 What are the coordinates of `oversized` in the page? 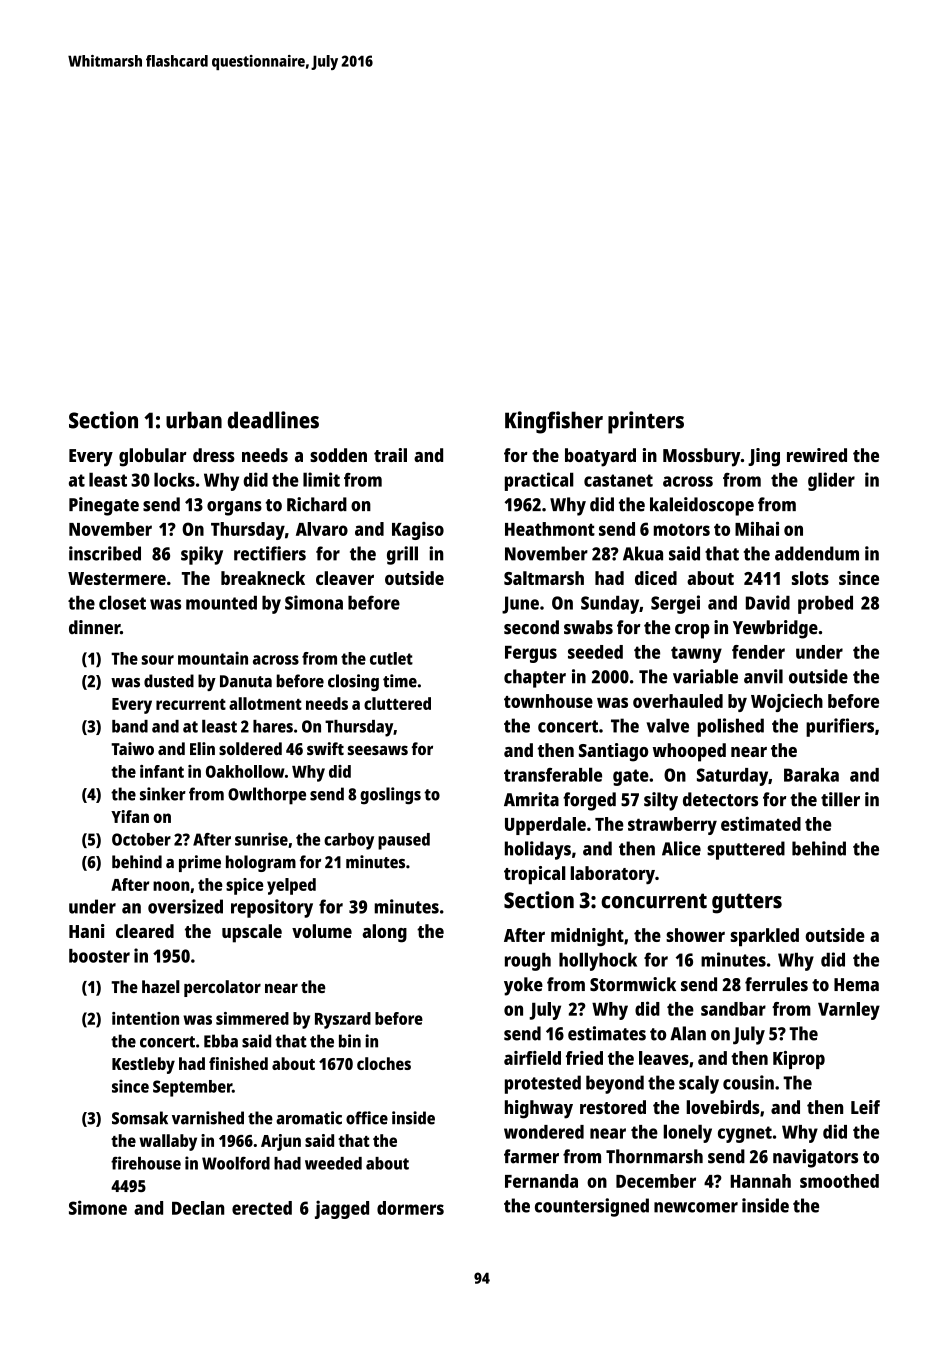 It's located at (185, 906).
